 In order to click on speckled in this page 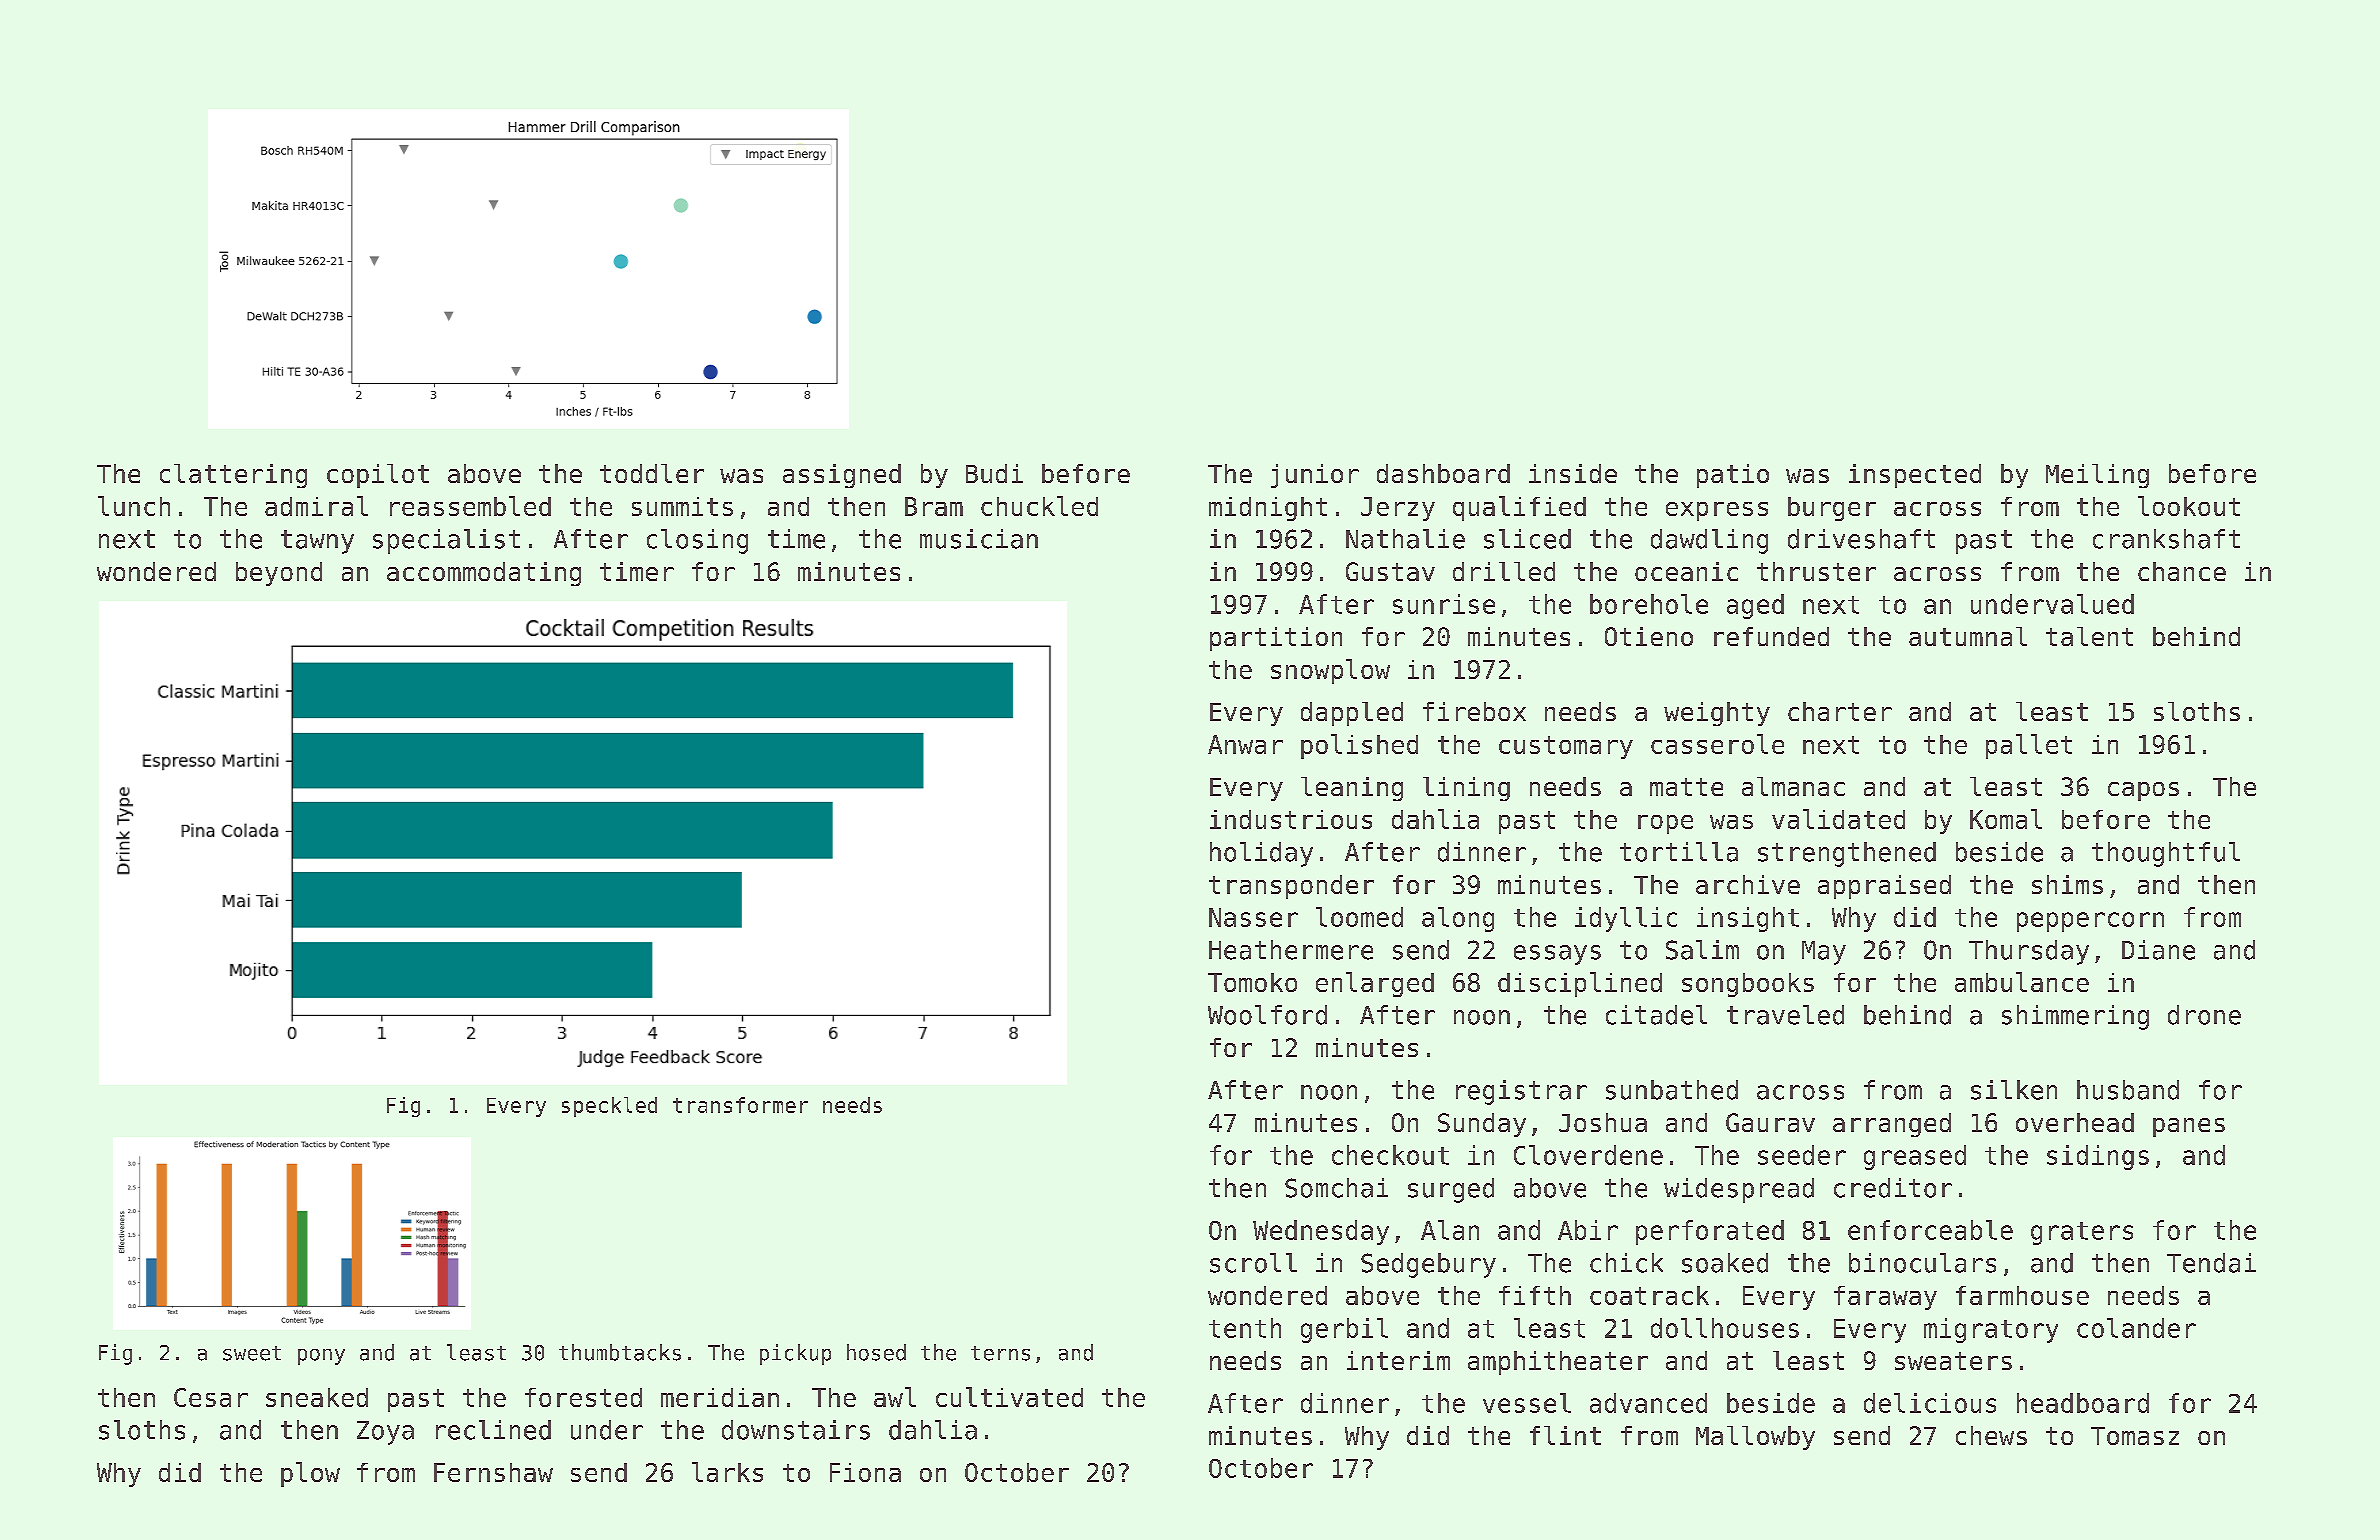, I will do `click(609, 1107)`.
